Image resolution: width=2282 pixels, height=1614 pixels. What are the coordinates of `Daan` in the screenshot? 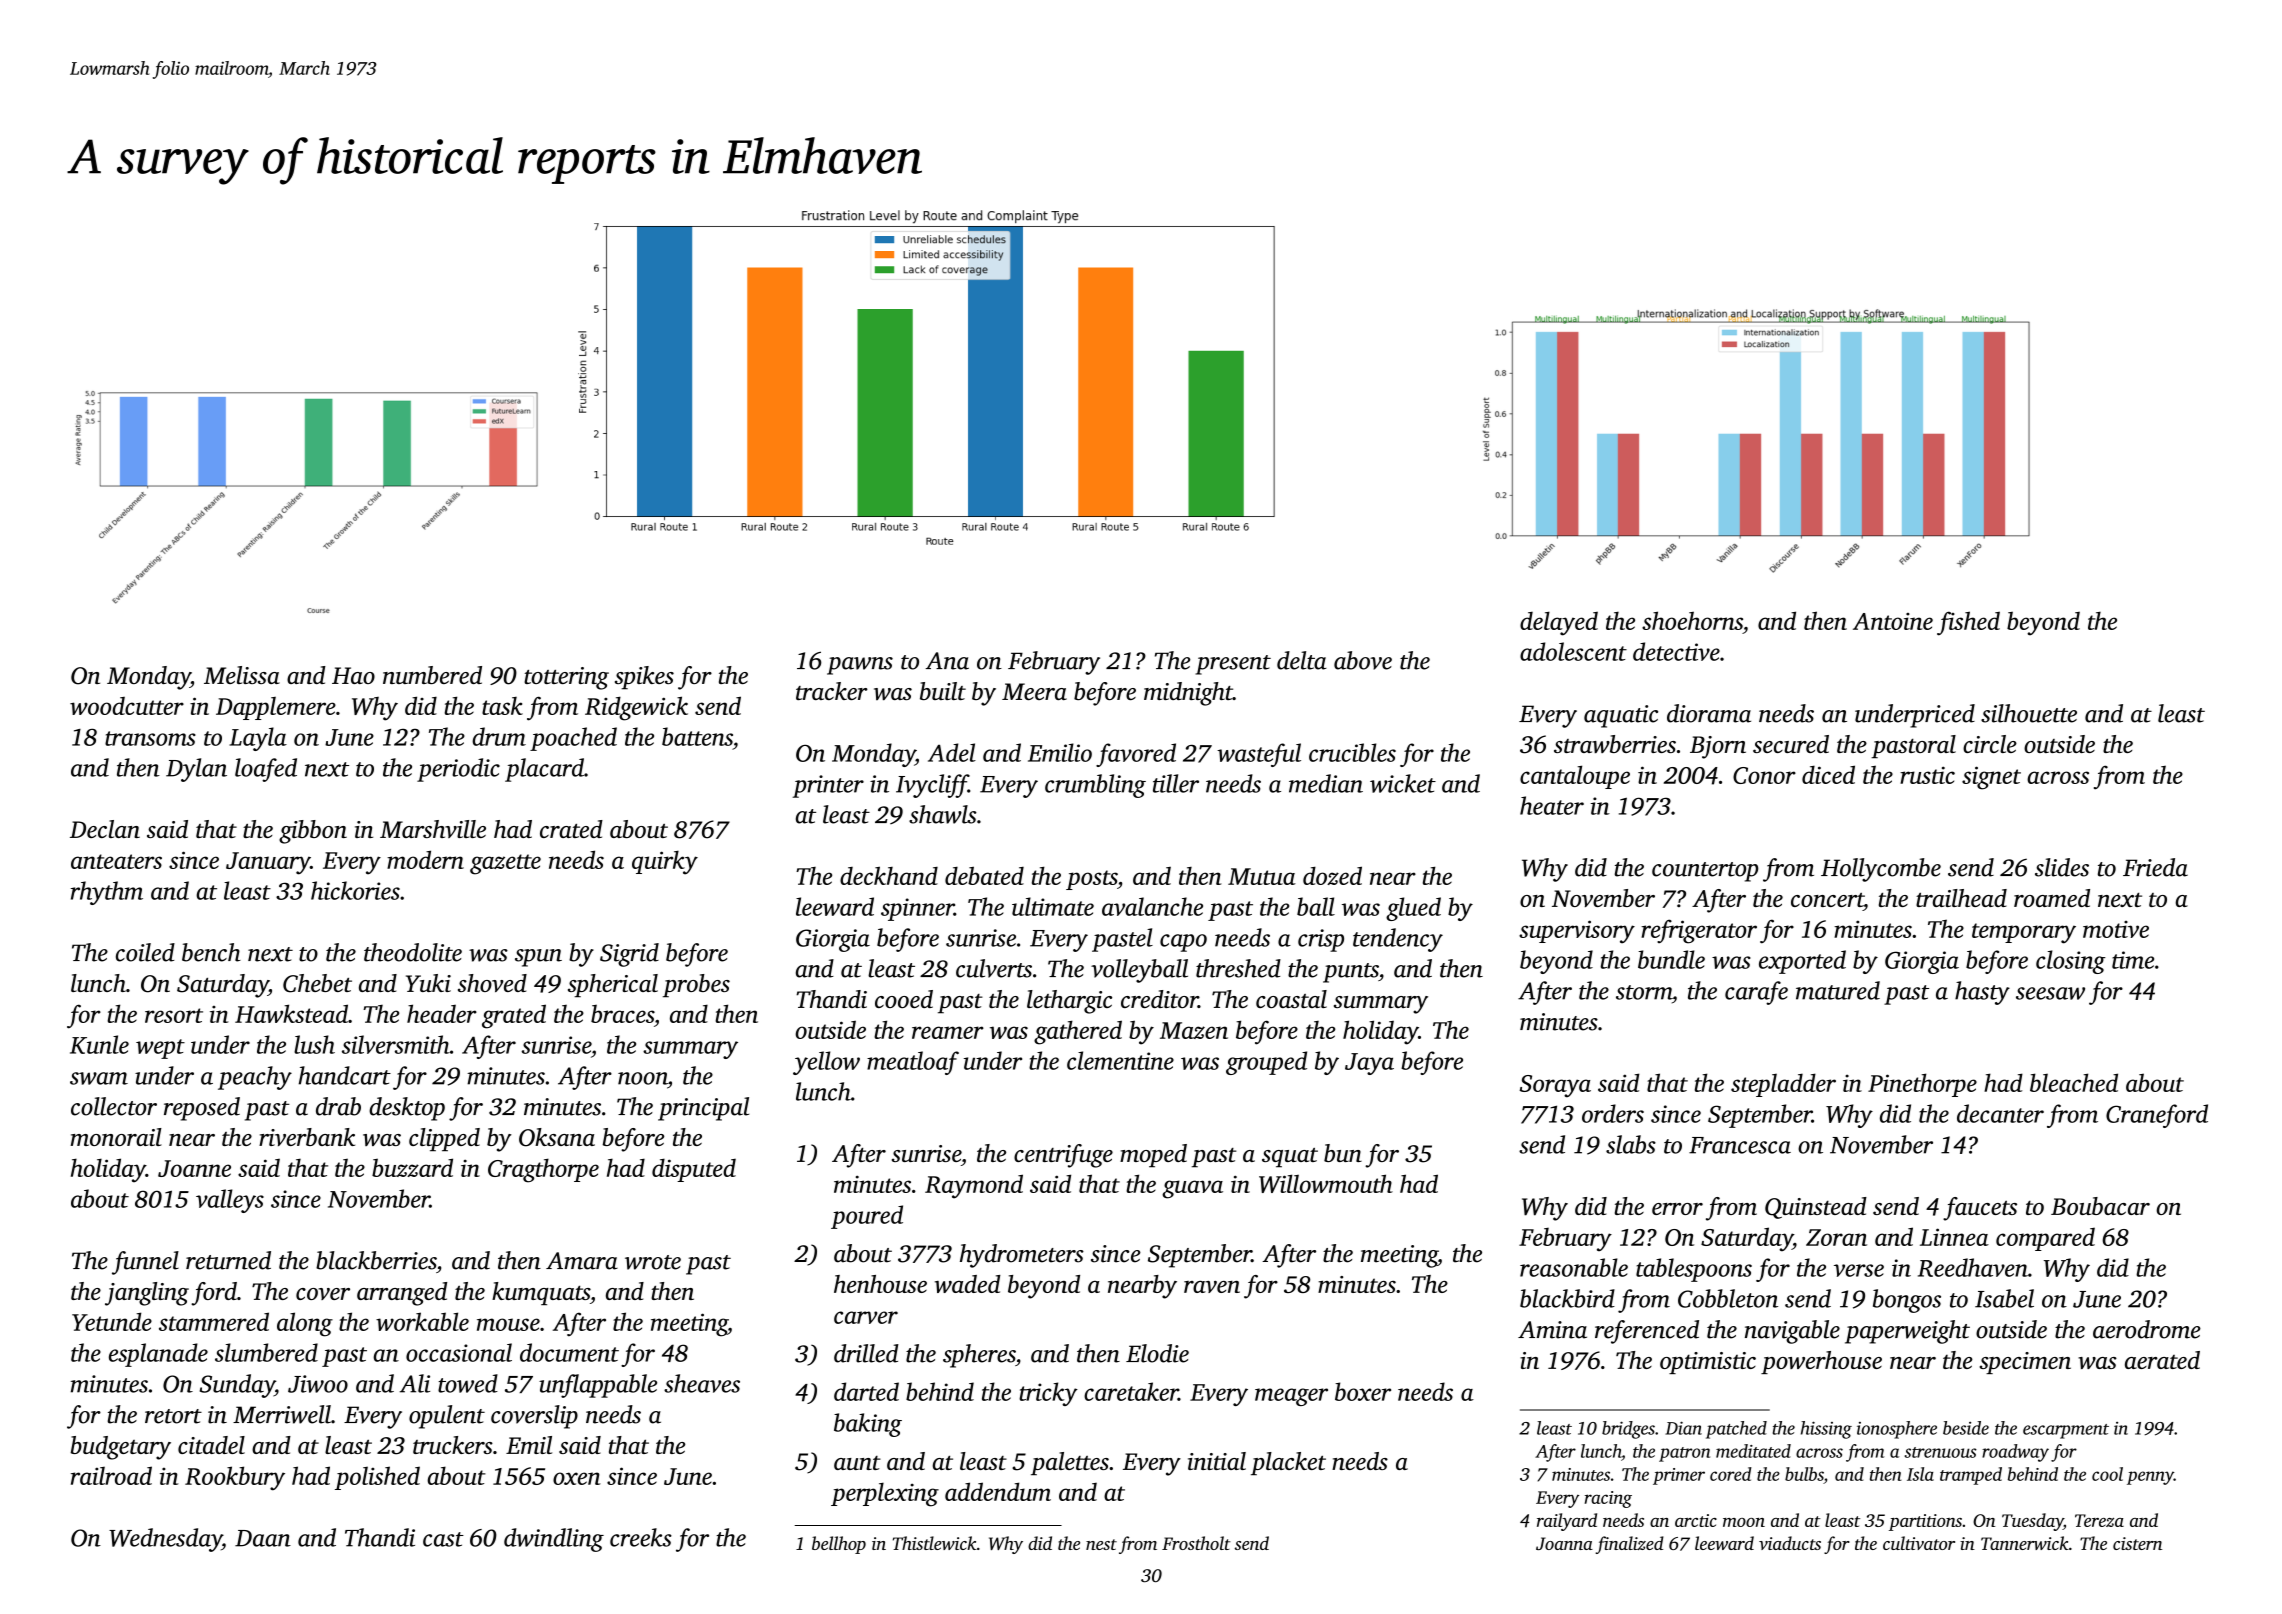 It's located at (263, 1538).
